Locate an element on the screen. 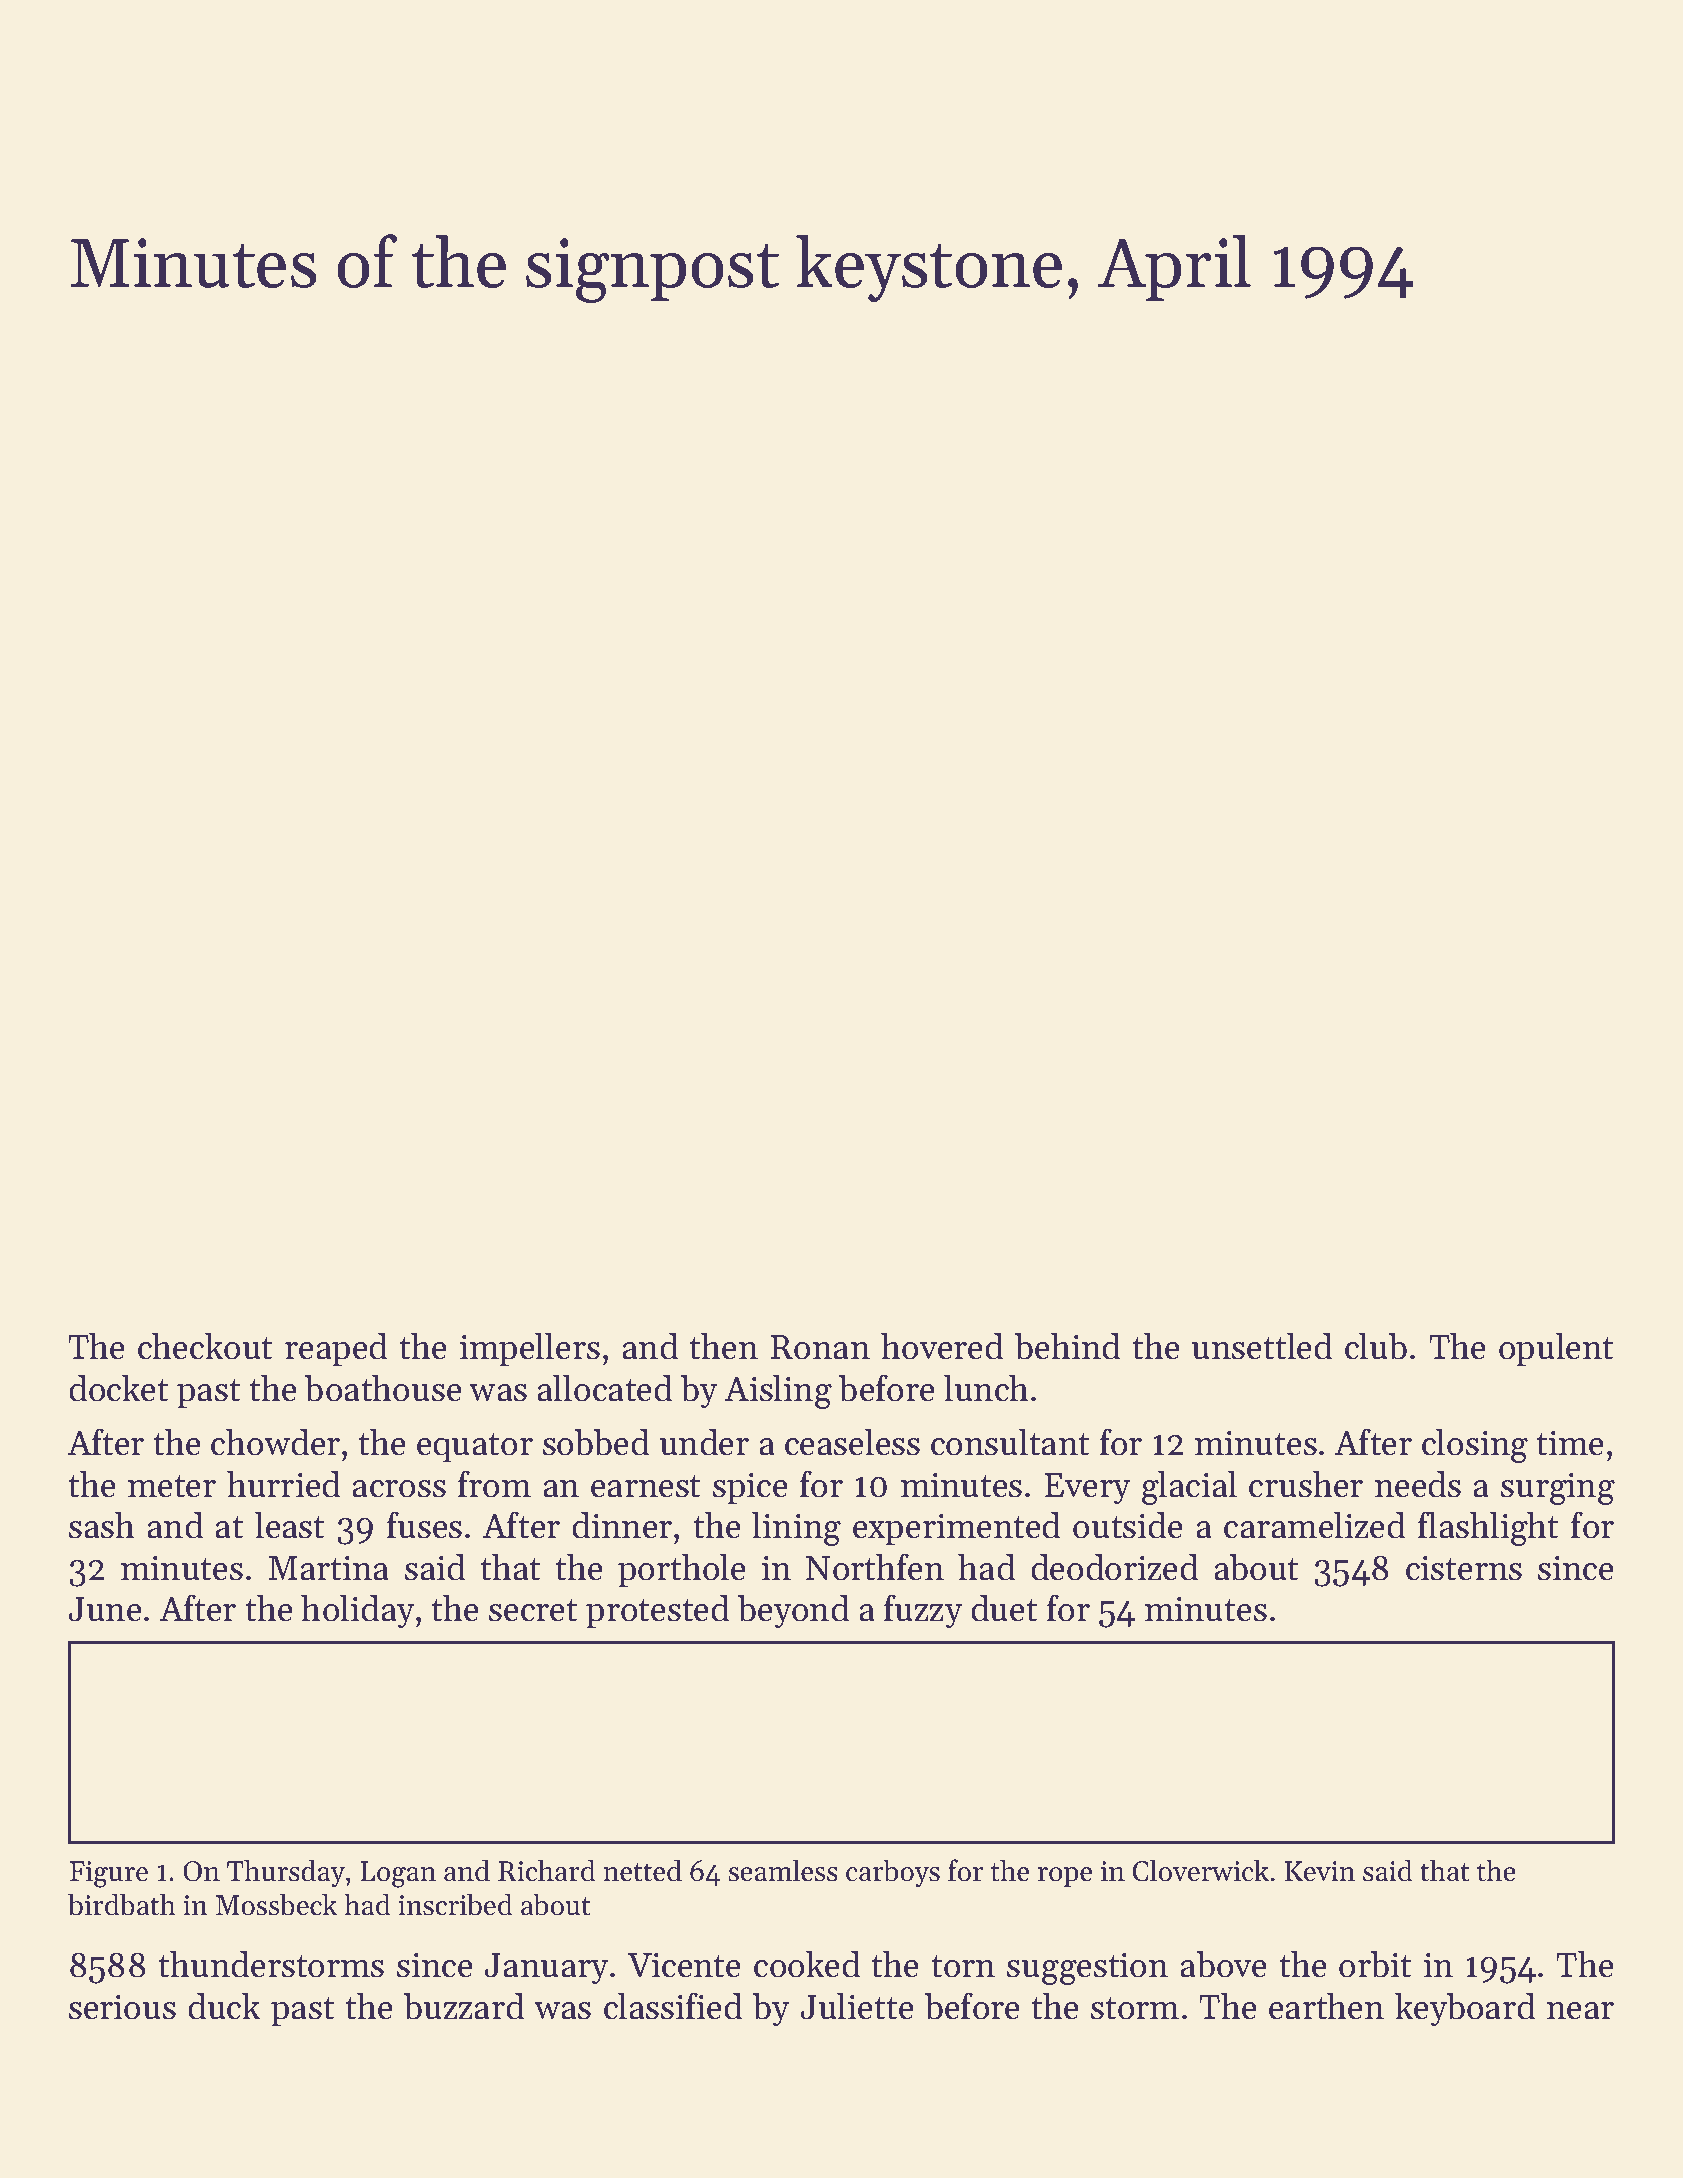  Kevin is located at coordinates (1320, 1871).
